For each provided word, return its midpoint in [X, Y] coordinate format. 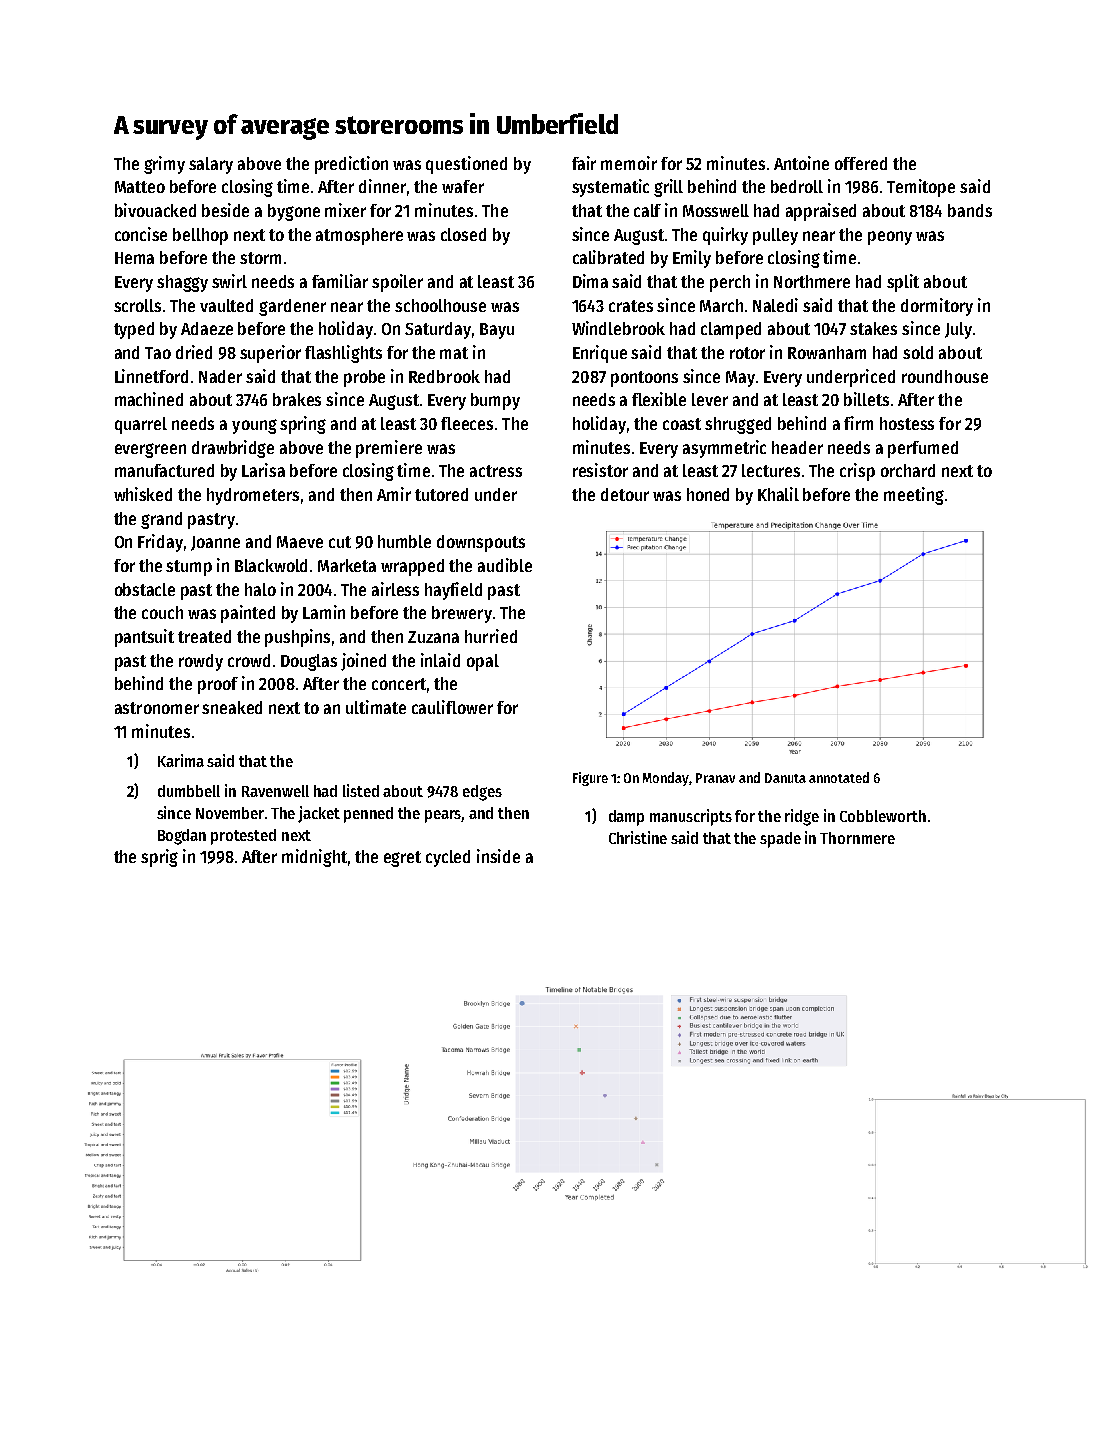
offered [861, 163]
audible [505, 565]
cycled [448, 858]
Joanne [215, 543]
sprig [159, 858]
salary [211, 165]
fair [584, 163]
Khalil [778, 494]
